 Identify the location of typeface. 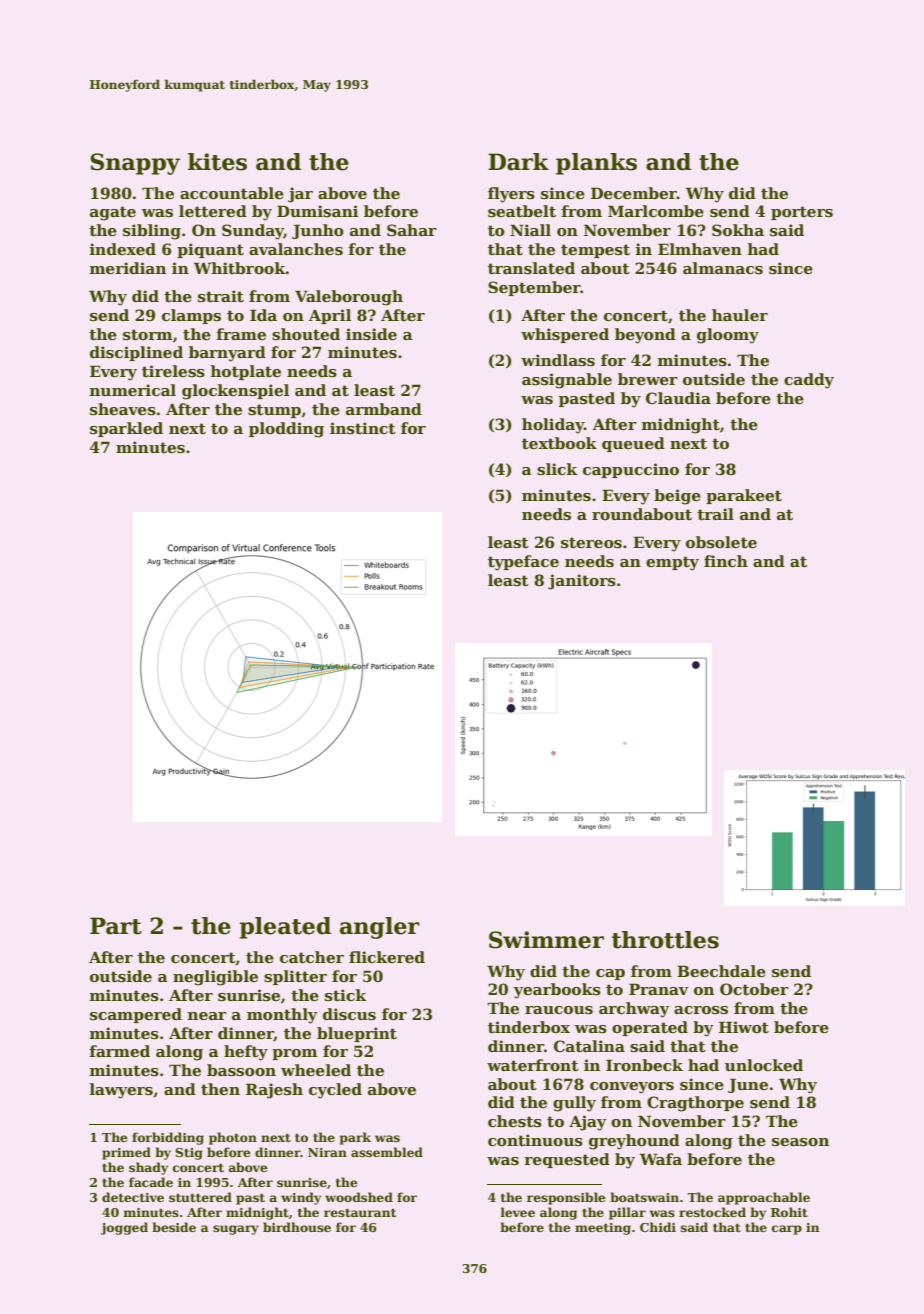
(523, 563).
